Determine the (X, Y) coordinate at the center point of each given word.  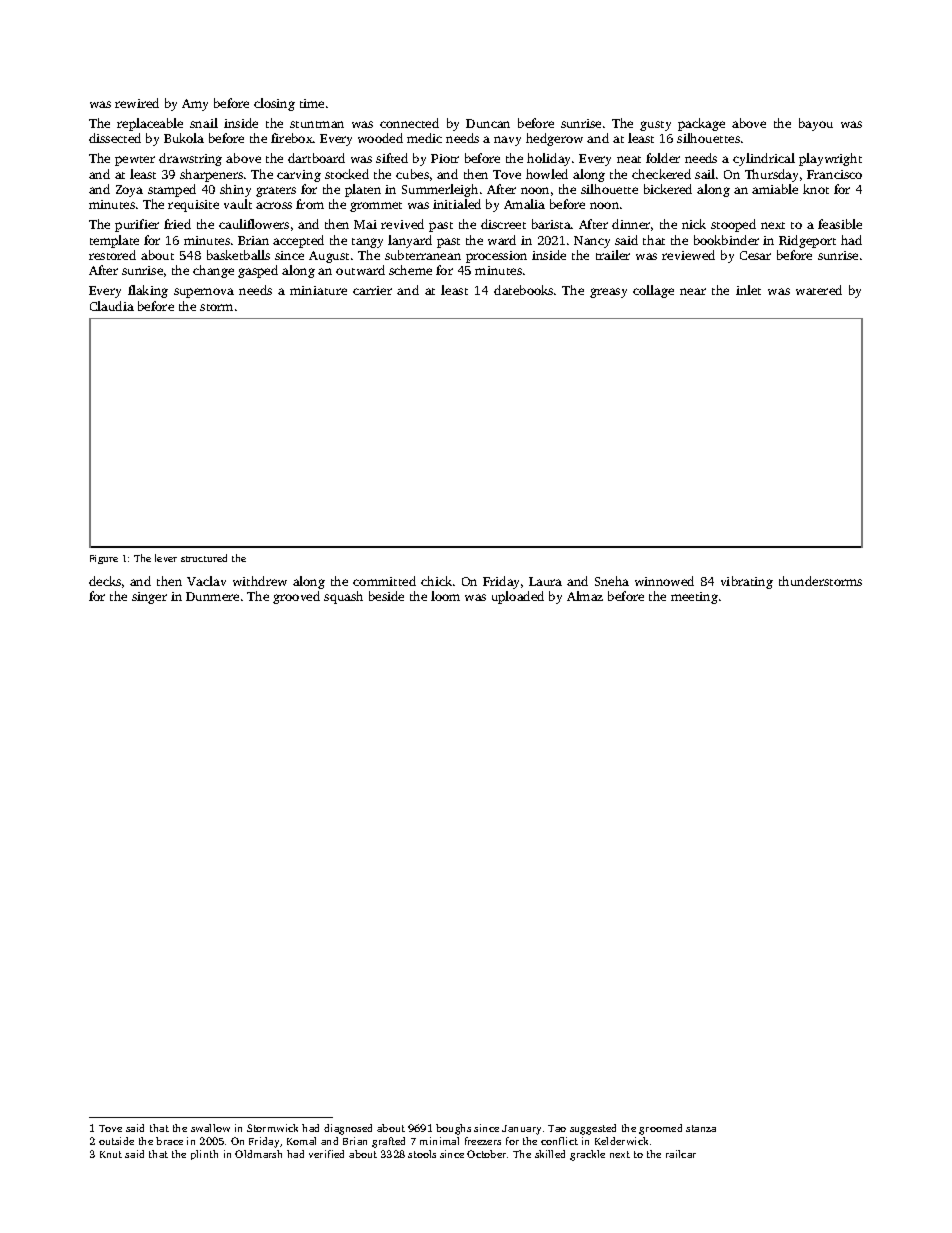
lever (166, 558)
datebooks (523, 290)
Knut (111, 1154)
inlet (748, 290)
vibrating (747, 582)
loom (445, 596)
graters (276, 192)
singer (149, 598)
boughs (453, 1129)
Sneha (612, 581)
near (693, 291)
